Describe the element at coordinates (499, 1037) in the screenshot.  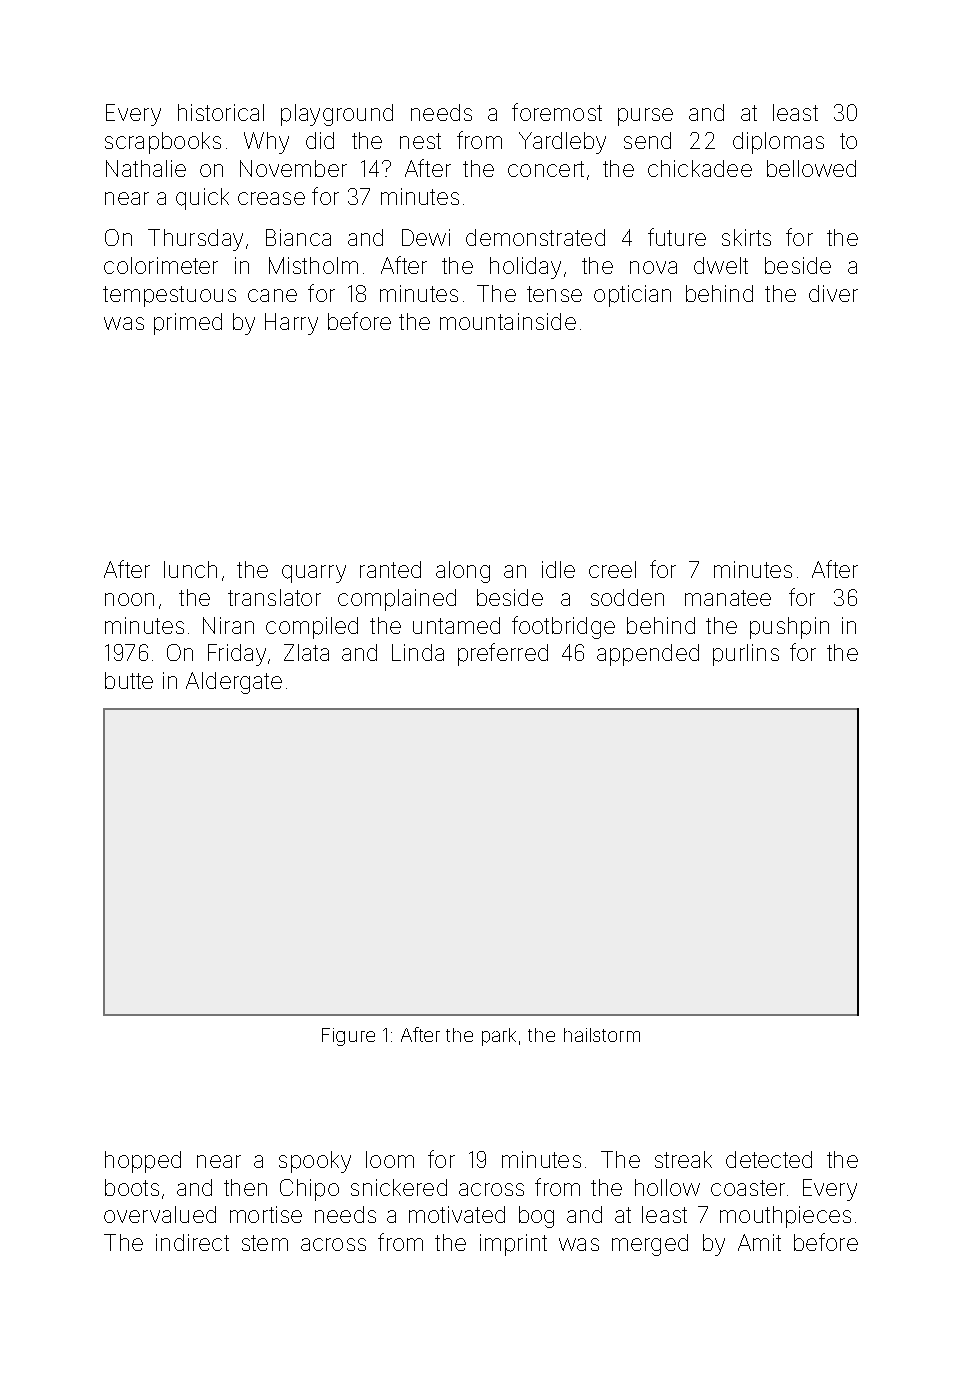
I see `park` at that location.
